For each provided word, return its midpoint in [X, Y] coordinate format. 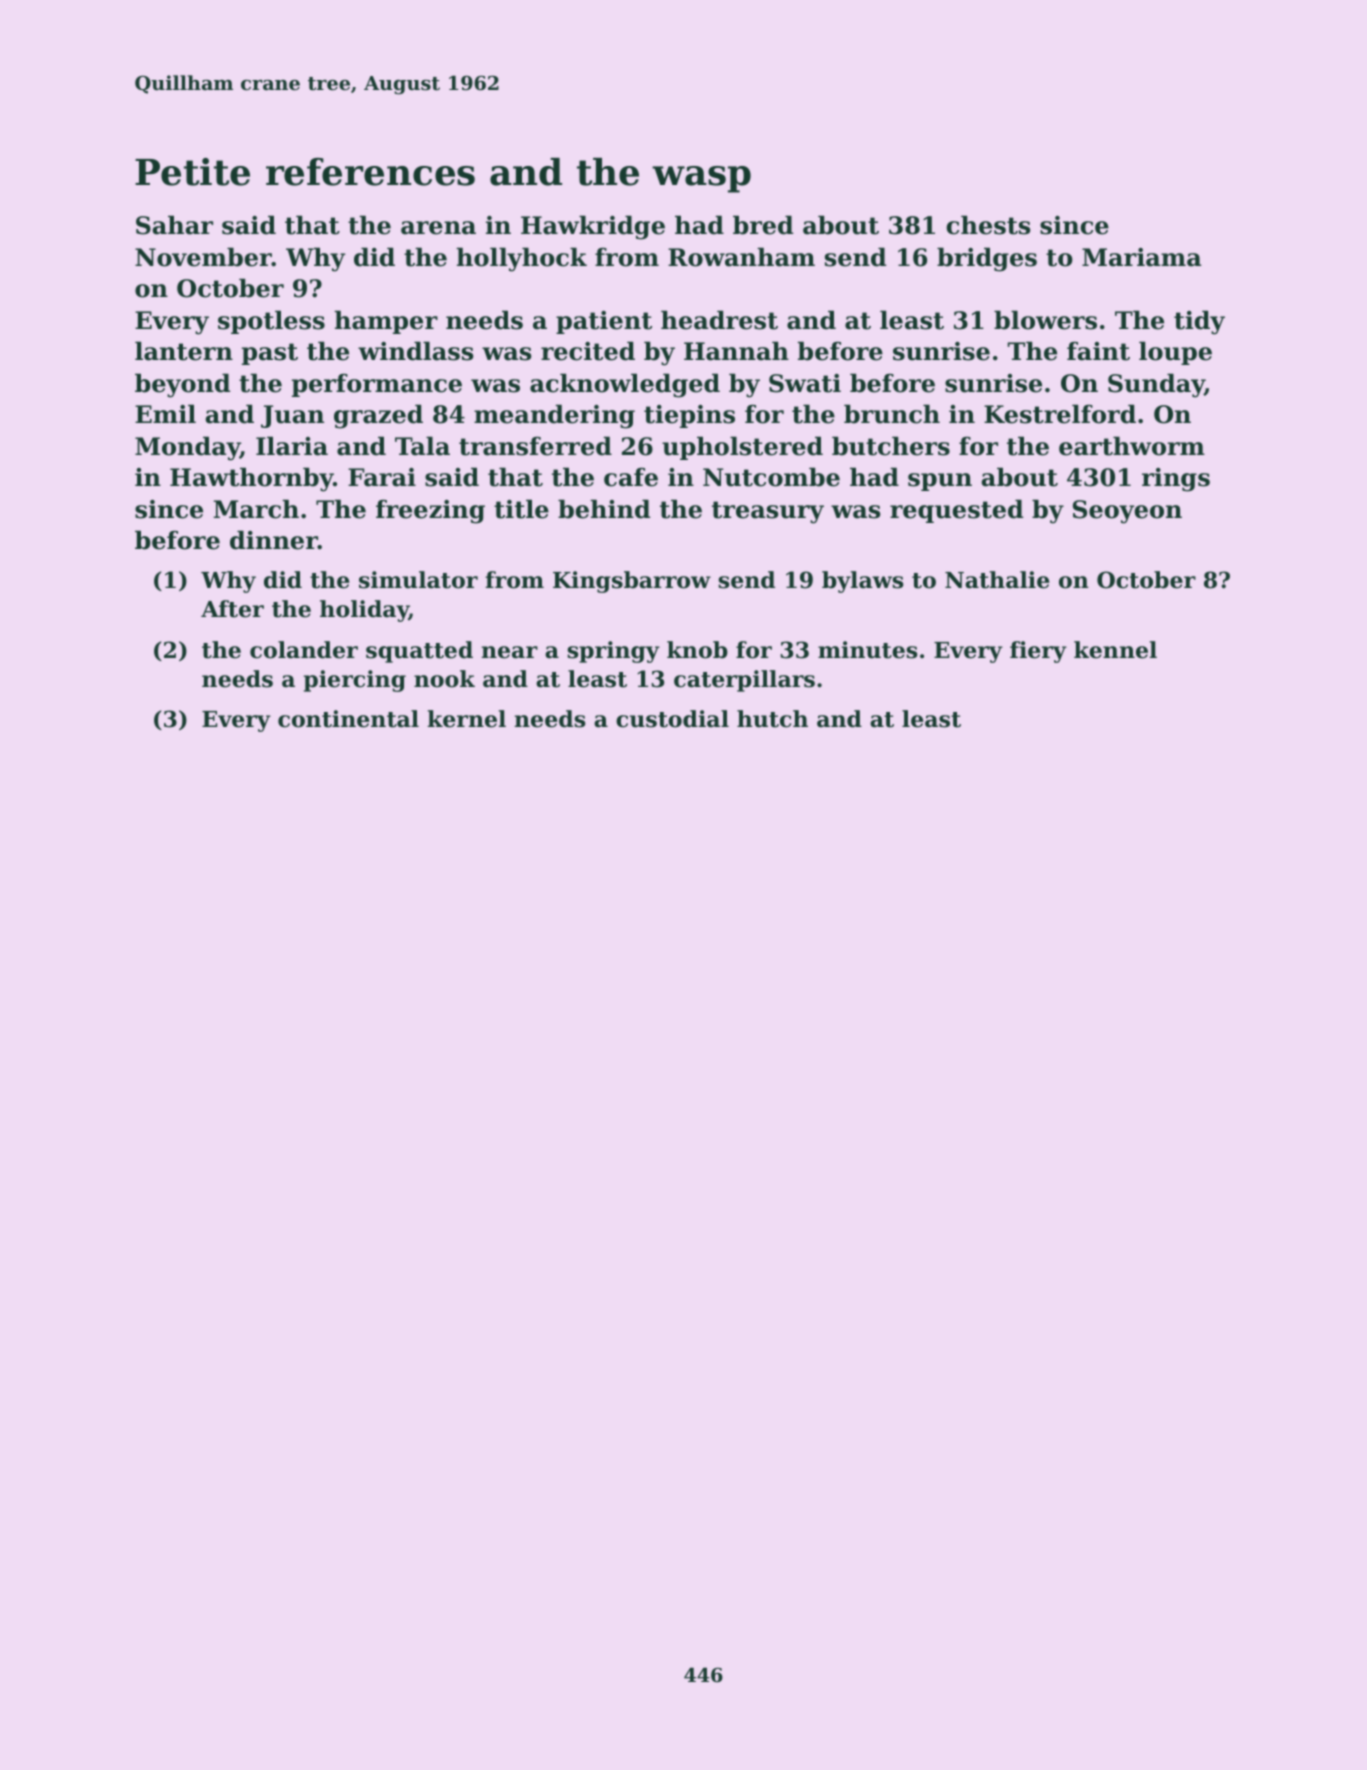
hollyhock [521, 259]
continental [348, 719]
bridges [987, 259]
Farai [382, 477]
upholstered [742, 448]
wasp [701, 179]
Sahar [174, 225]
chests [988, 225]
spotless [271, 322]
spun [940, 482]
